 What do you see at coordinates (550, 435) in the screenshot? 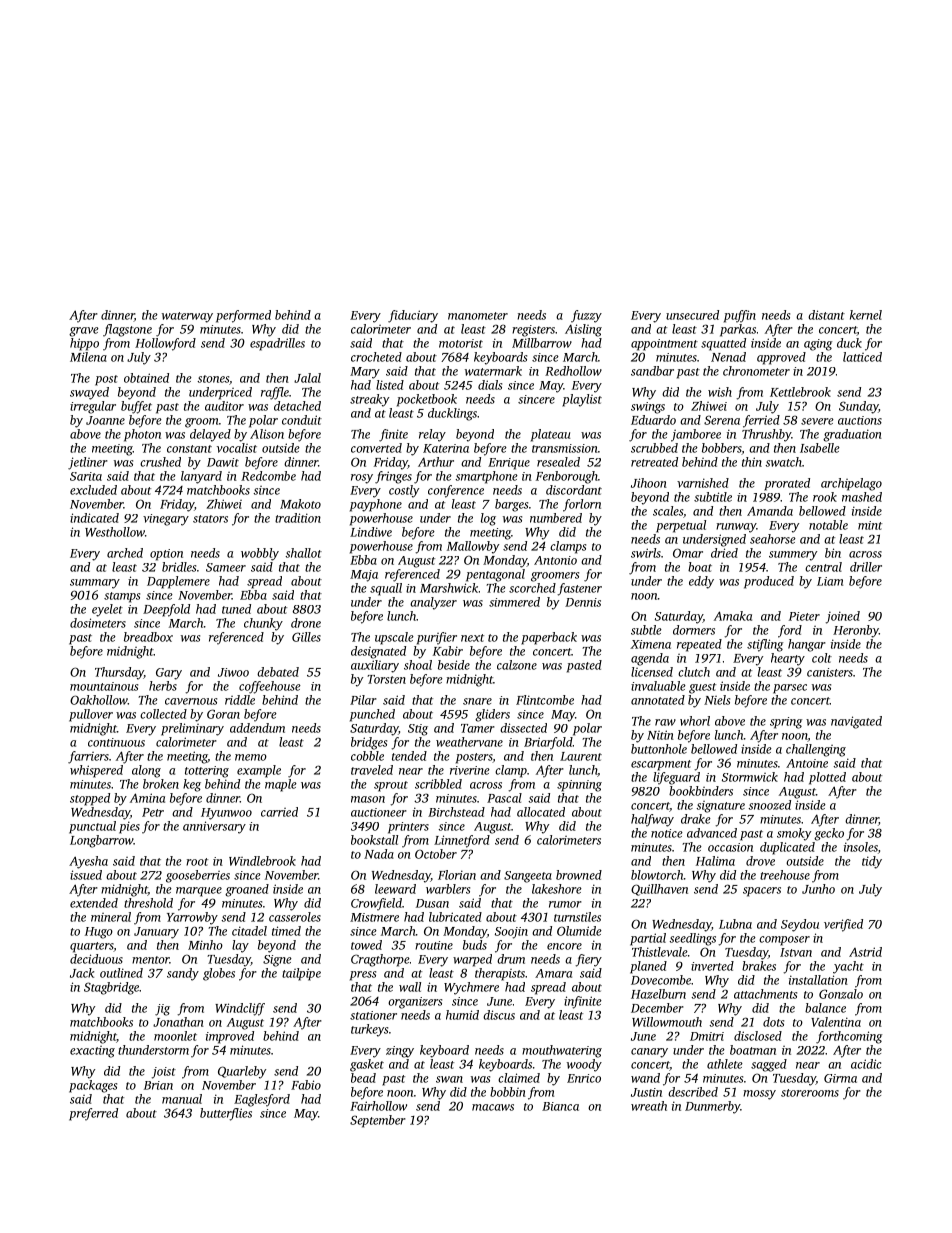
I see `plateau` at bounding box center [550, 435].
